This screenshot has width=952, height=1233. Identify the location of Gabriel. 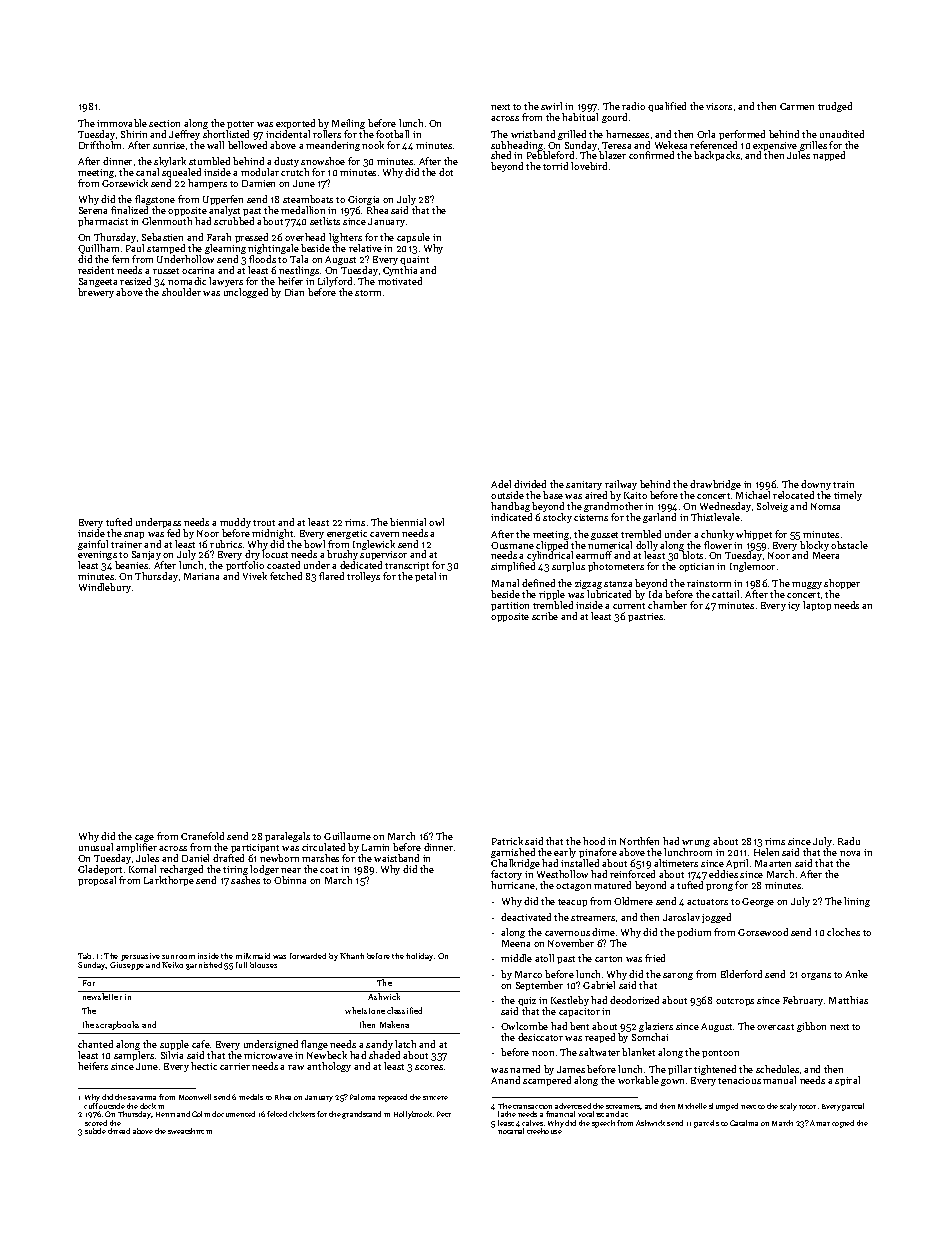
(599, 985).
